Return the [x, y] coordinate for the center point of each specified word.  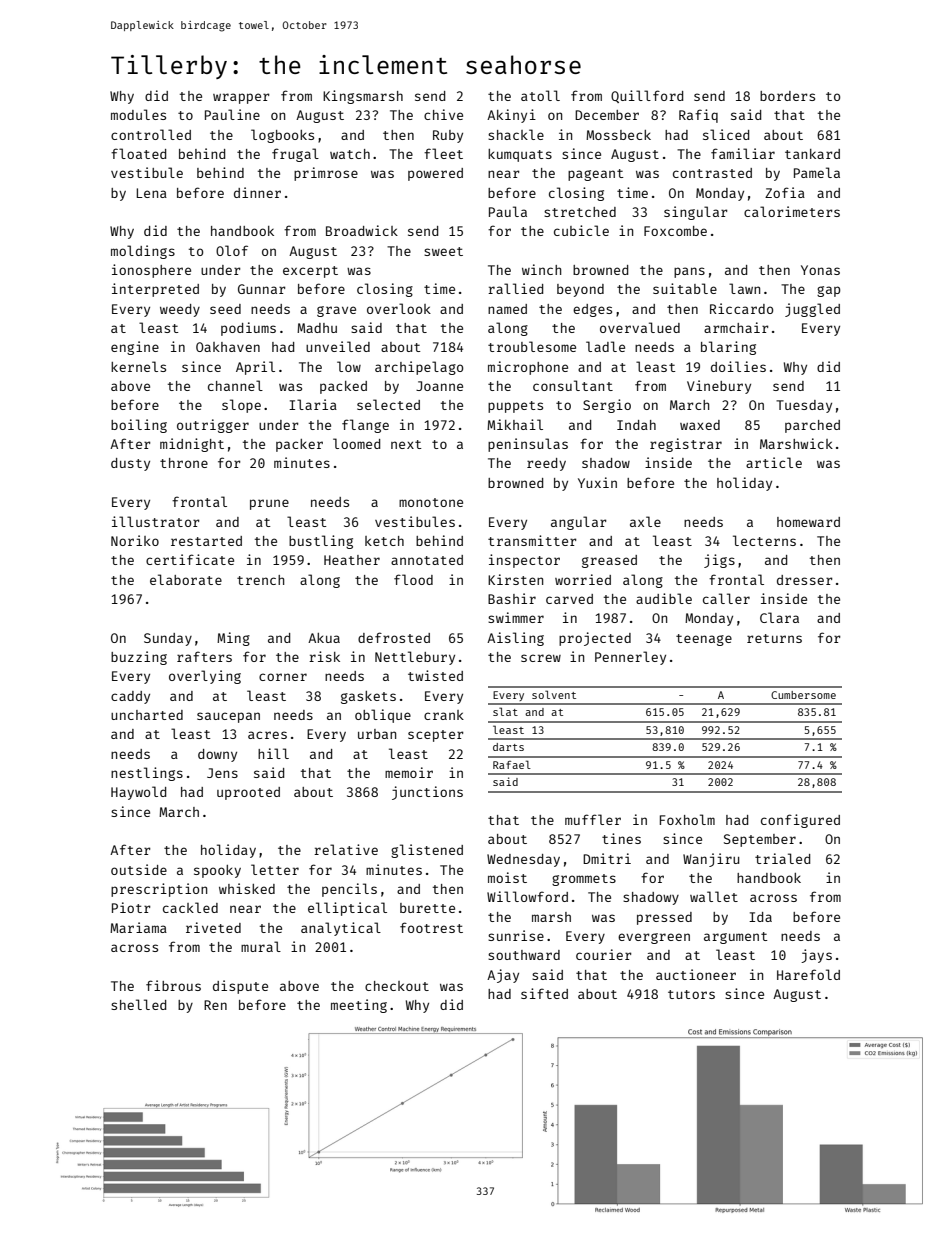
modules [138, 114]
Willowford [527, 896]
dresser [805, 580]
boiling [139, 426]
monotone [431, 502]
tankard [812, 154]
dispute [240, 987]
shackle [516, 134]
